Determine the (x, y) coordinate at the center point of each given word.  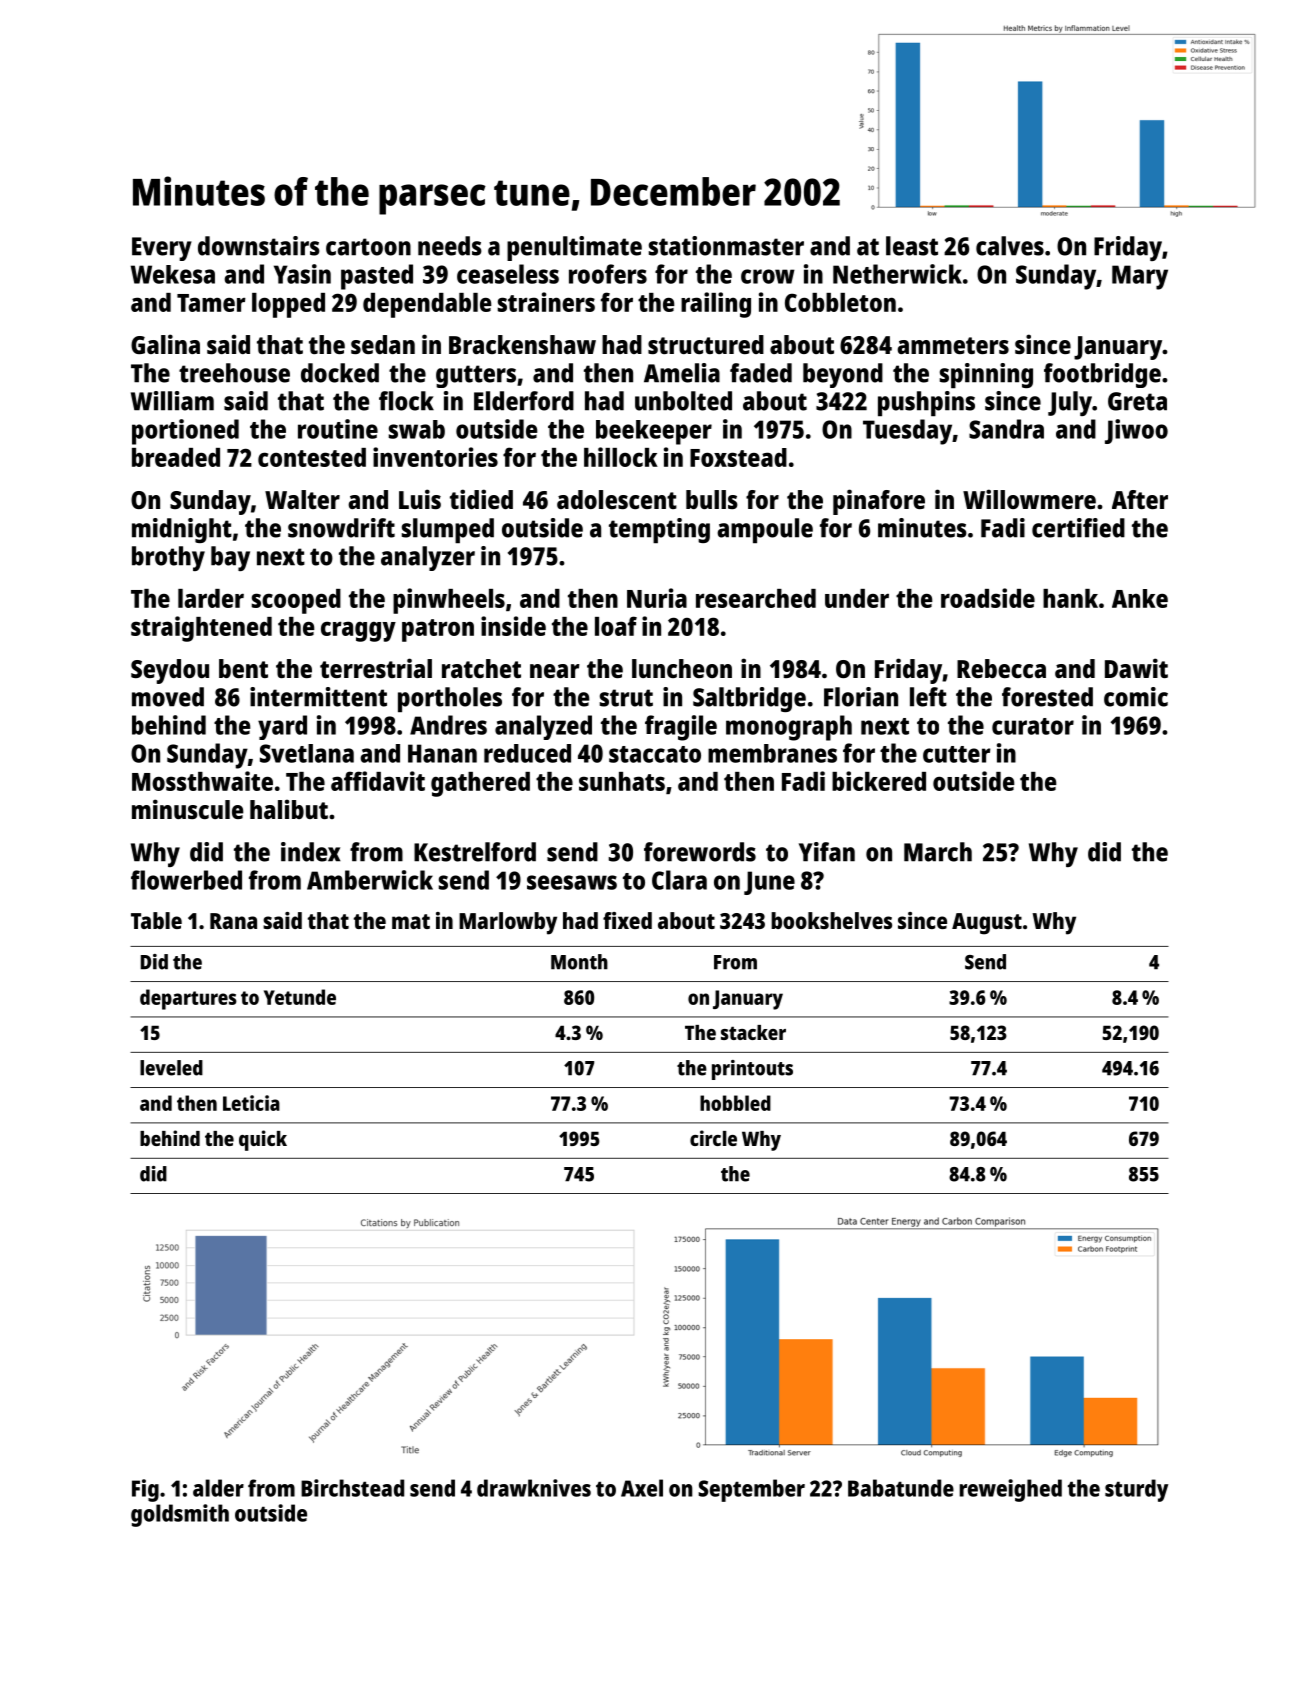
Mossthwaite (202, 781)
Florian (861, 697)
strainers (546, 302)
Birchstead (352, 1488)
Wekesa (173, 274)
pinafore (879, 502)
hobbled (735, 1103)
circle (713, 1138)
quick (263, 1140)
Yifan (827, 852)
